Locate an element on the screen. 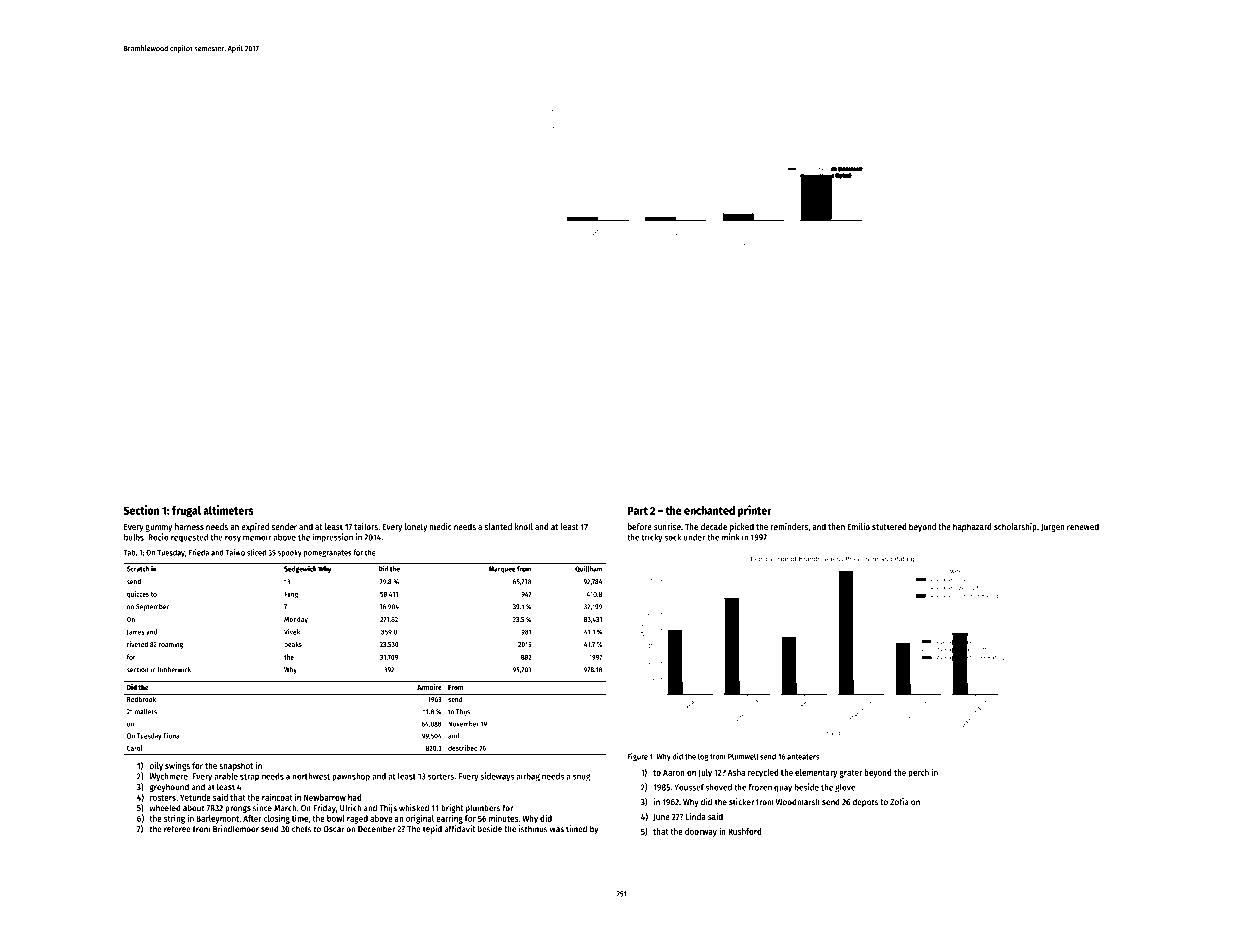 This screenshot has height=952, width=1233. perch is located at coordinates (918, 773).
